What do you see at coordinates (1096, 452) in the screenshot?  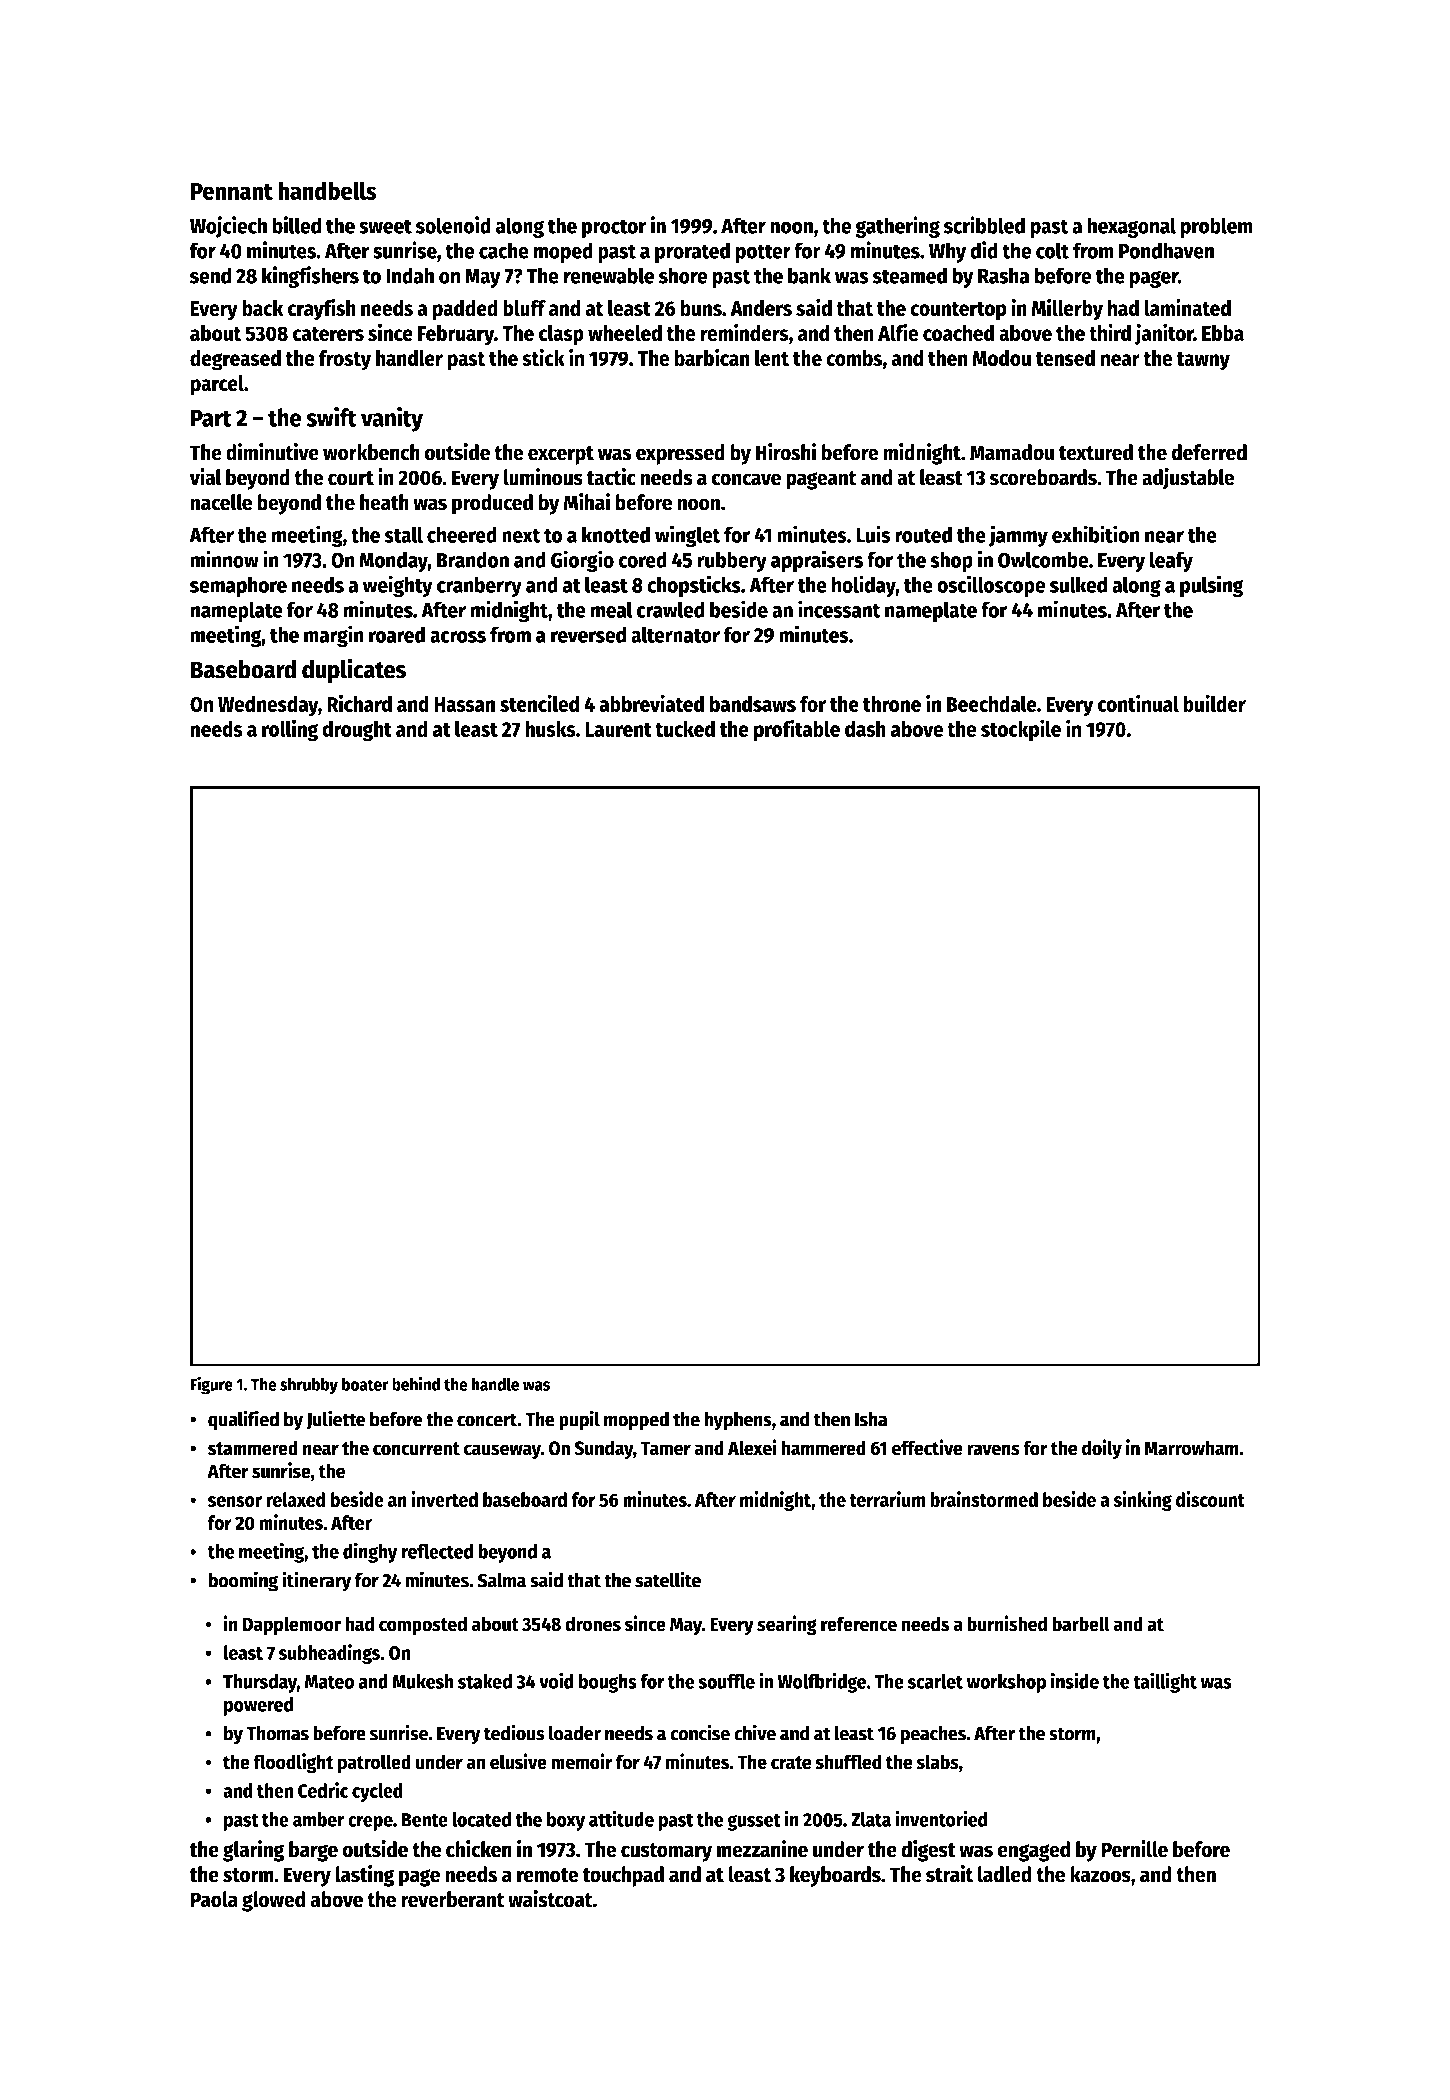 I see `textured` at bounding box center [1096, 452].
